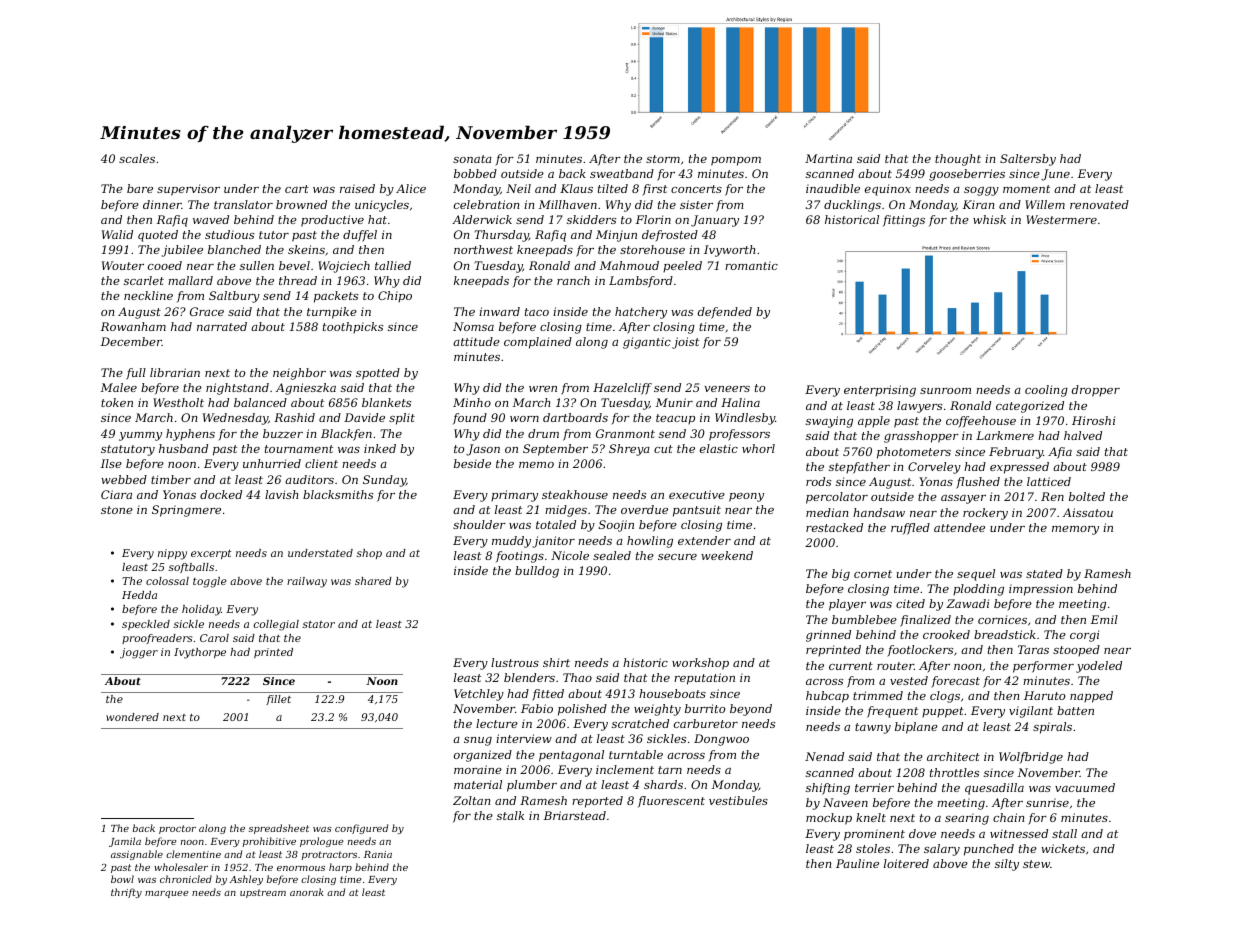 Image resolution: width=1233 pixels, height=952 pixels. Describe the element at coordinates (685, 343) in the image. I see `joist` at that location.
